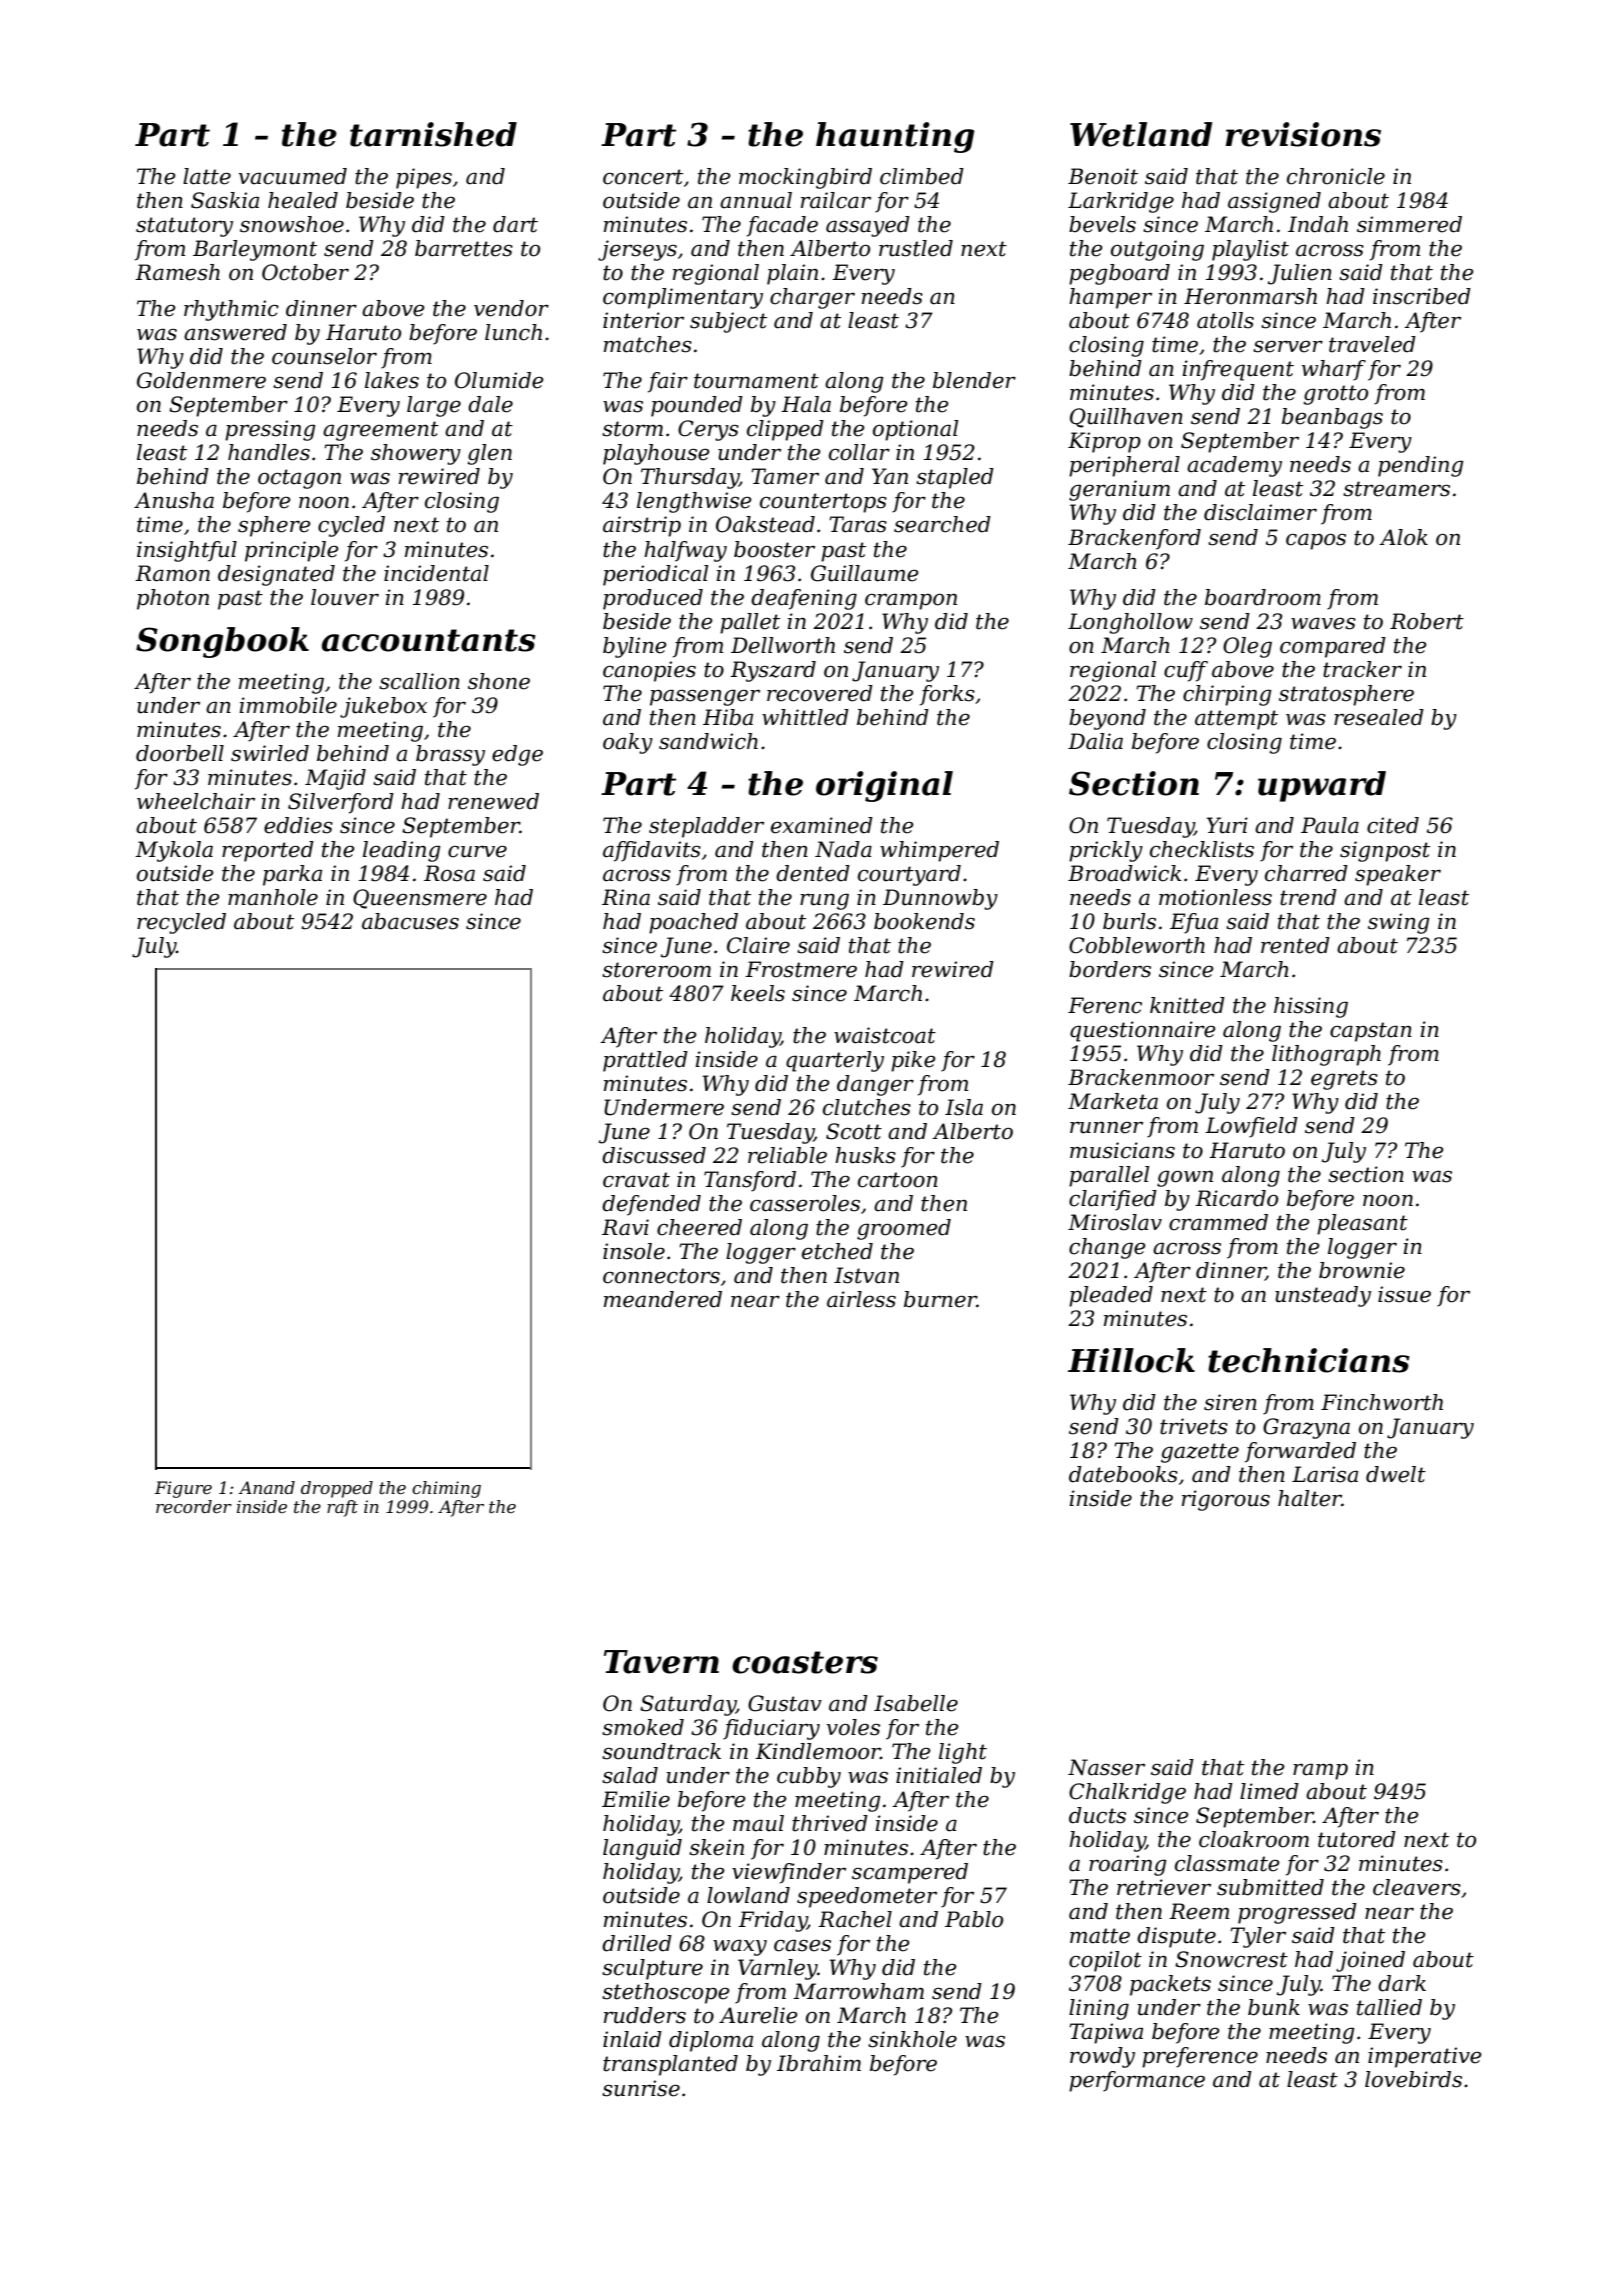 This screenshot has height=2292, width=1620. What do you see at coordinates (1404, 1294) in the screenshot?
I see `issue` at bounding box center [1404, 1294].
